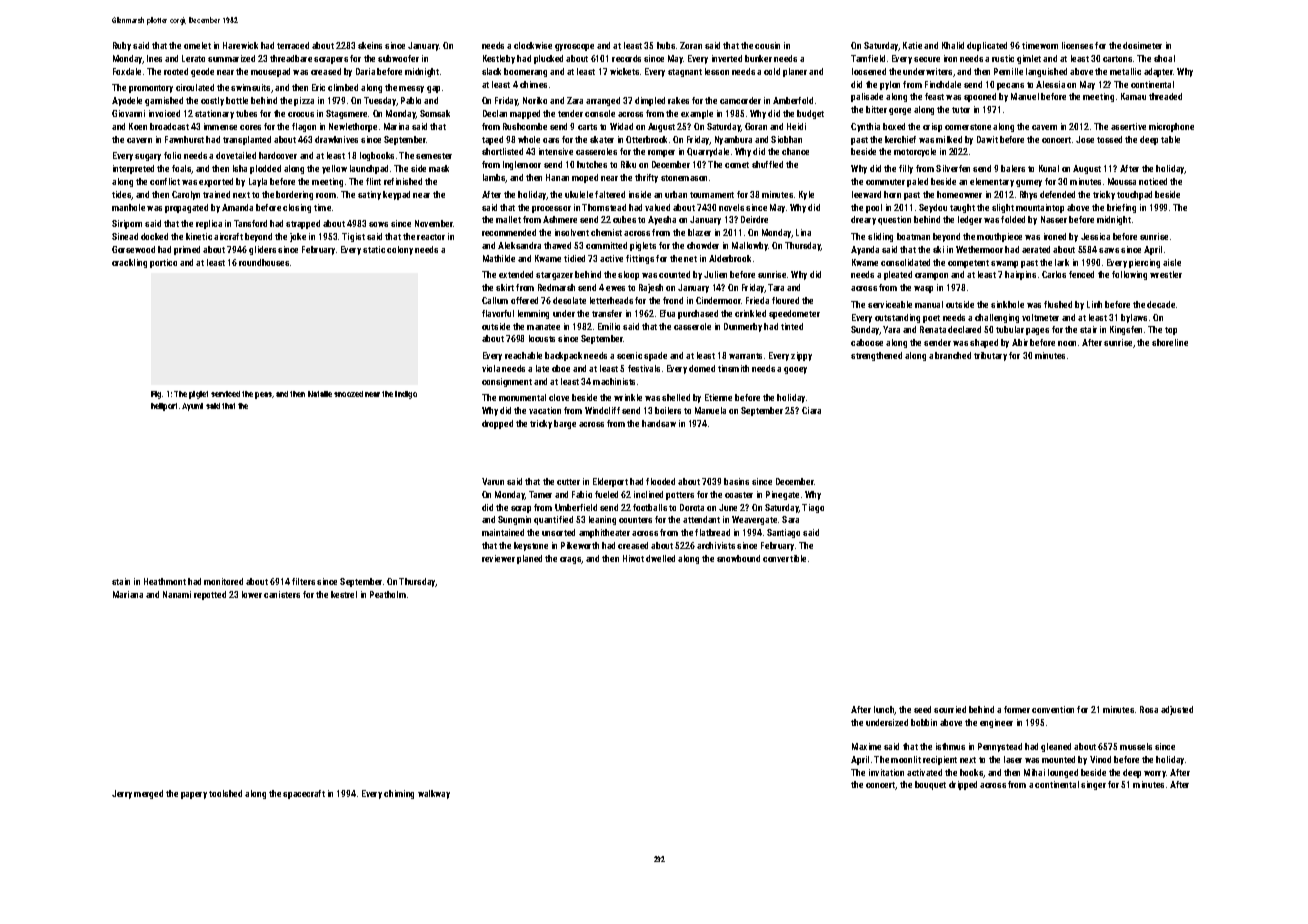  What do you see at coordinates (370, 45) in the screenshot?
I see `skeins` at bounding box center [370, 45].
